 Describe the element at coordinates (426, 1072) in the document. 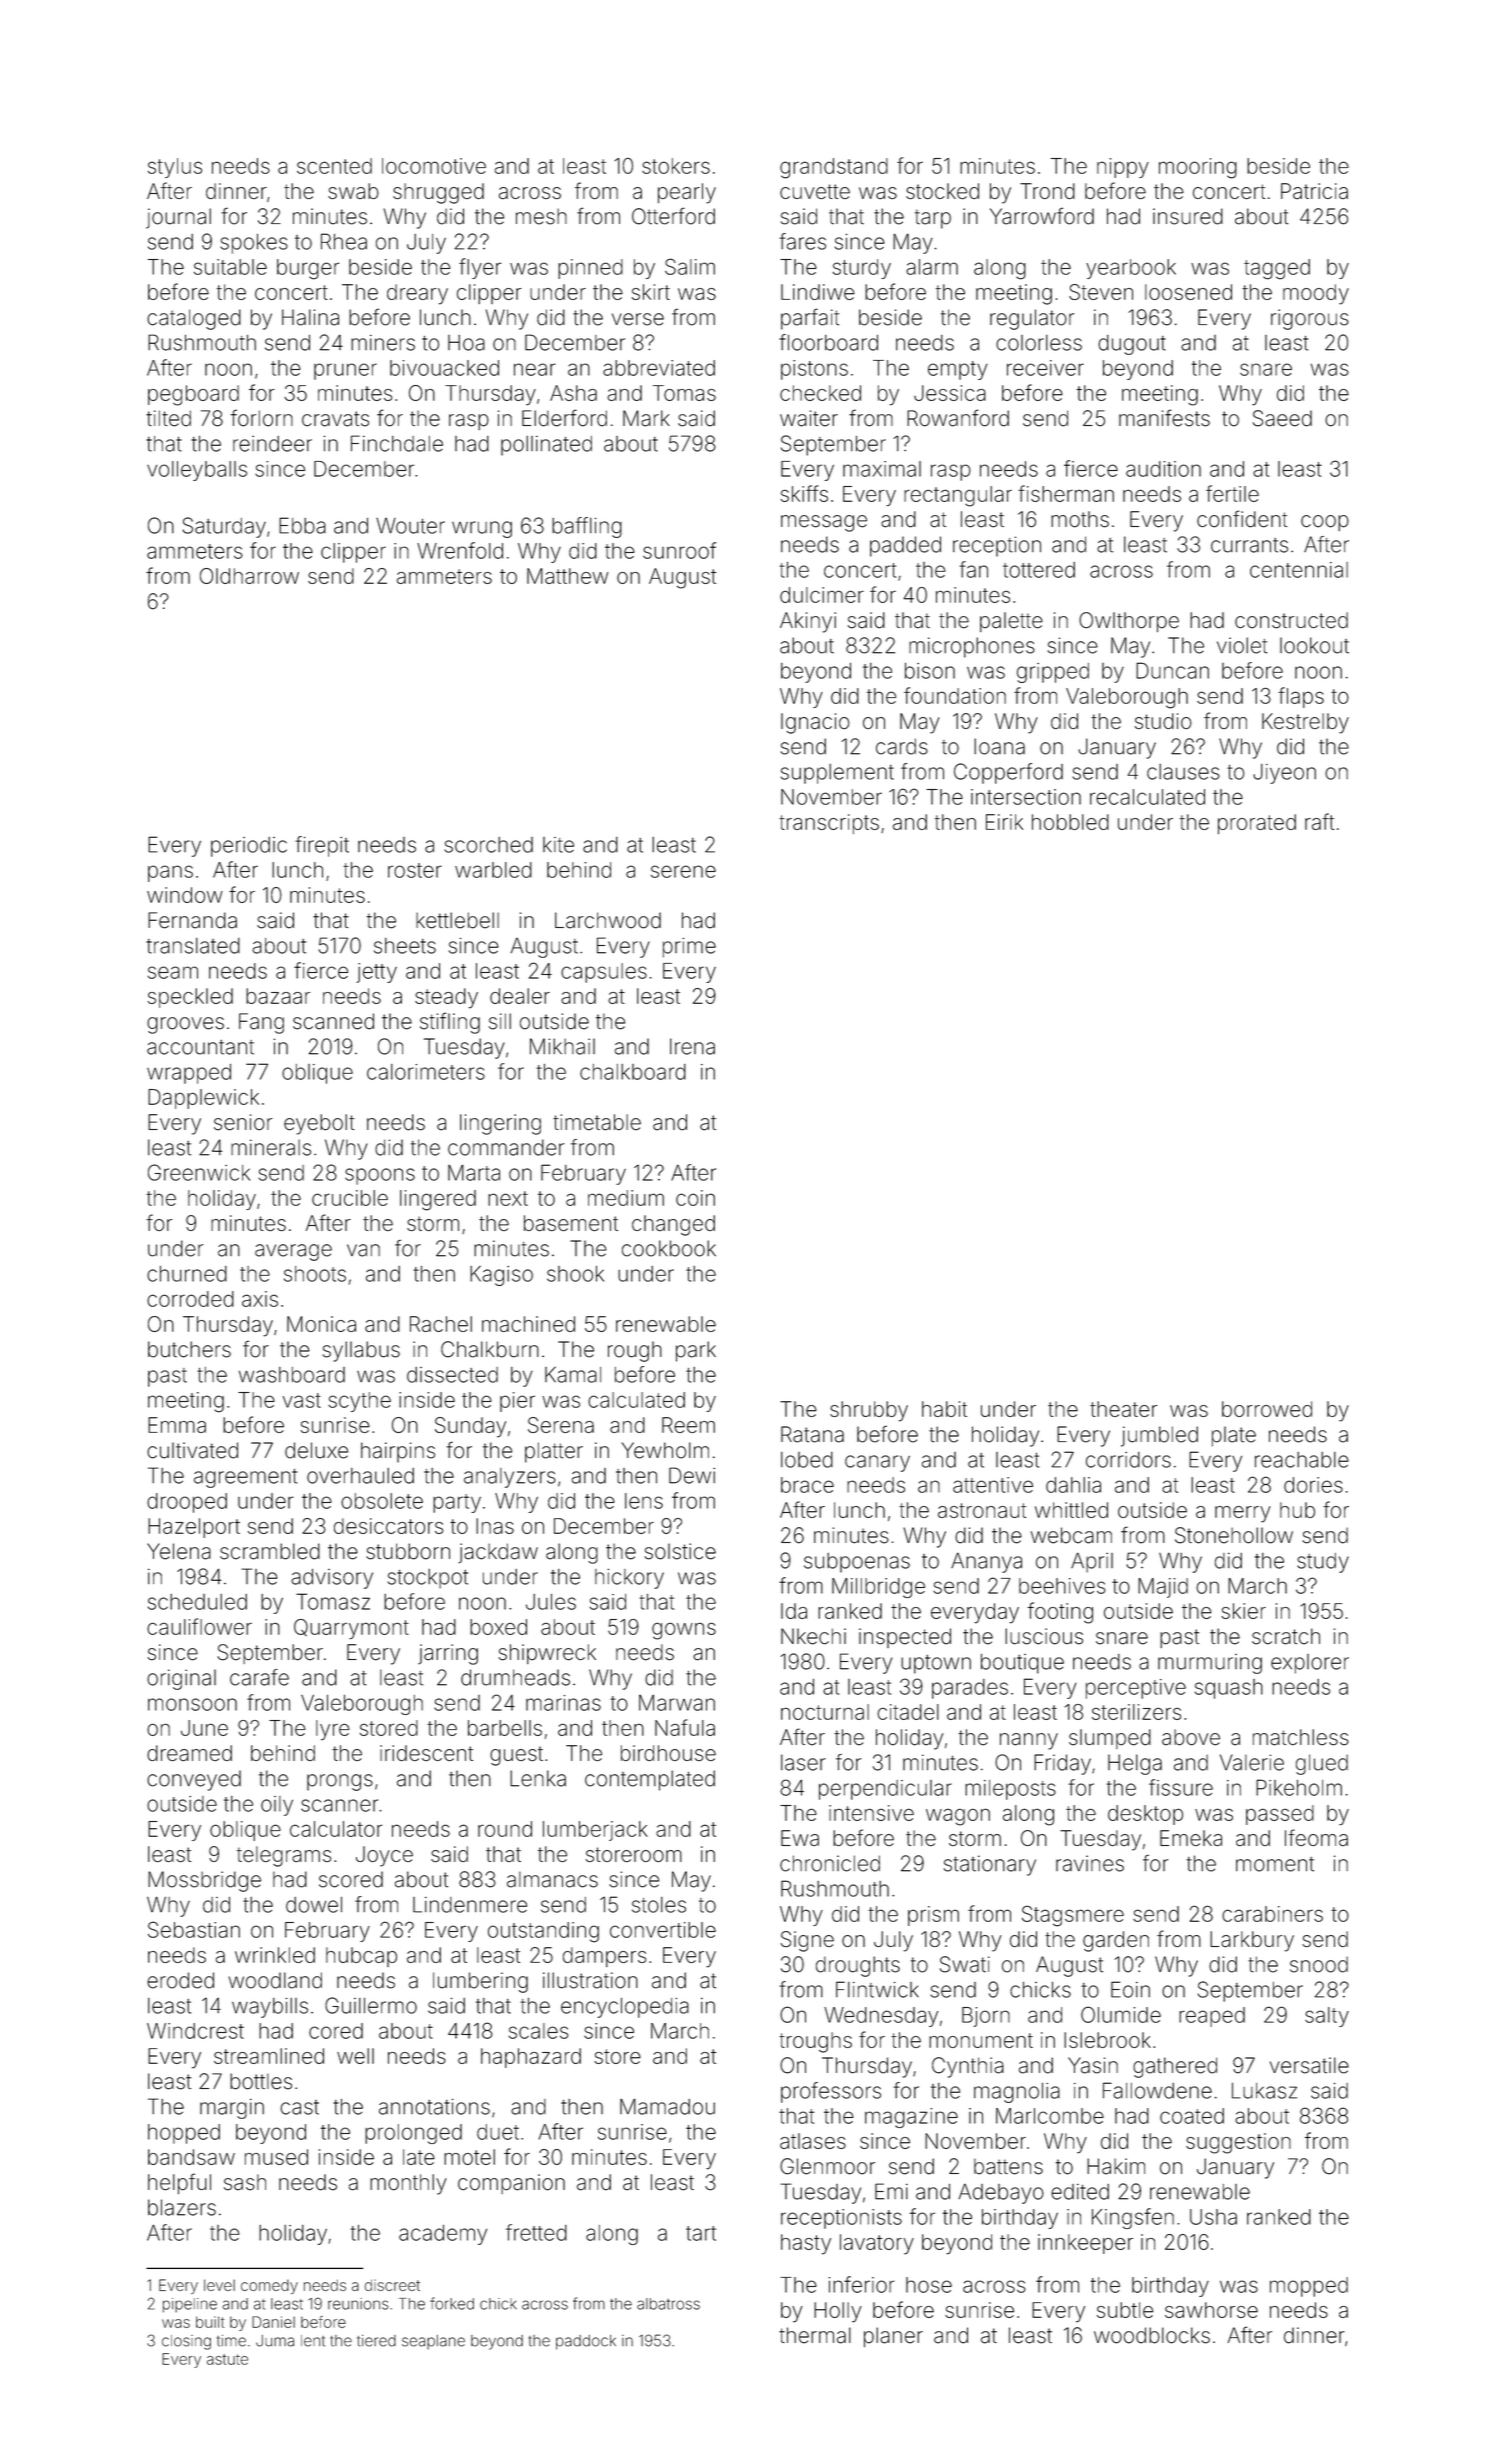

I see `calorimeters` at that location.
